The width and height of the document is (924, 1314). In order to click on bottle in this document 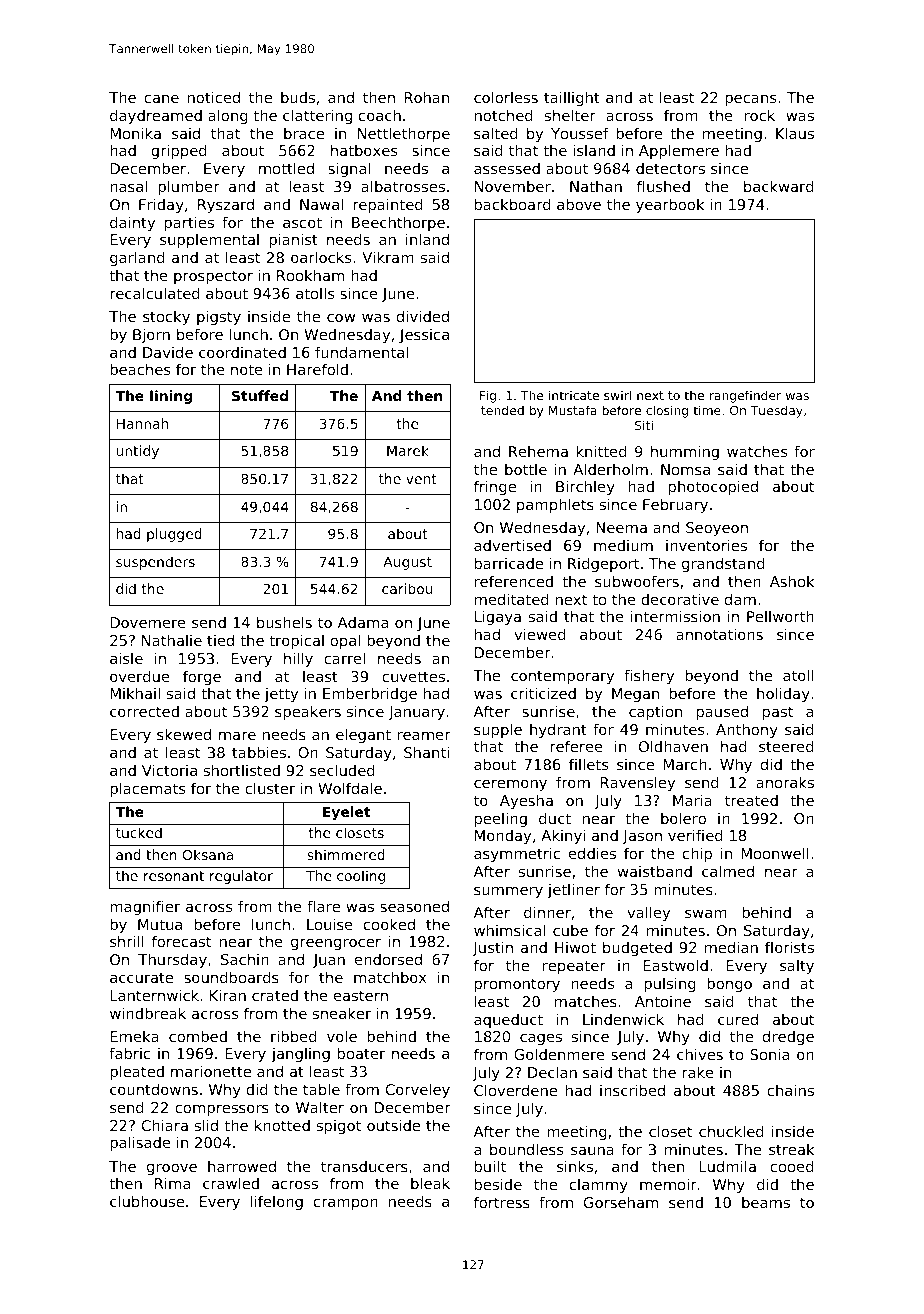, I will do `click(526, 469)`.
